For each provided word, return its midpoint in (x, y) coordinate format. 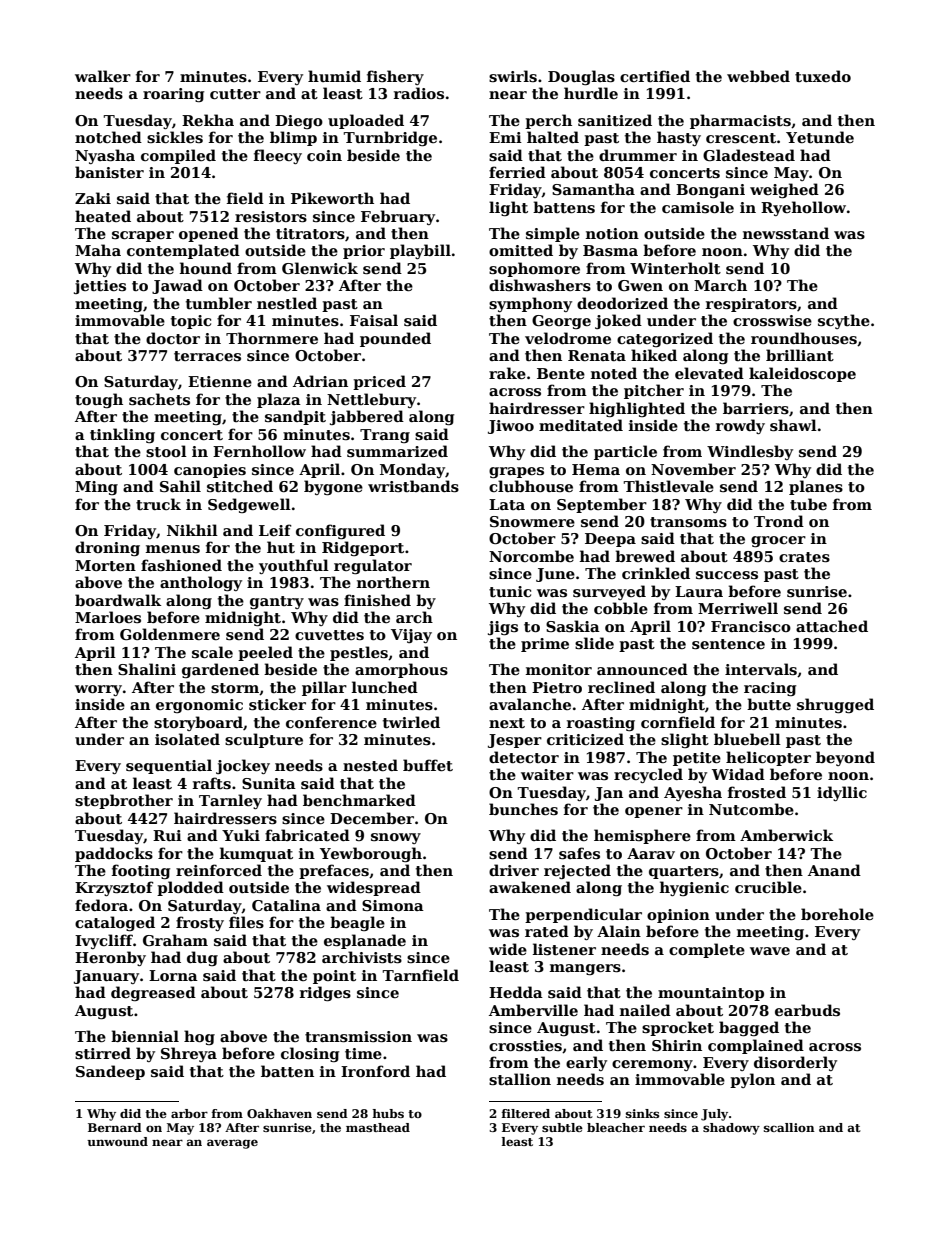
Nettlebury (371, 400)
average (232, 1144)
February (398, 217)
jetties (100, 287)
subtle (562, 1127)
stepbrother (124, 801)
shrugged (835, 705)
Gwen (640, 285)
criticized (585, 739)
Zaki (93, 198)
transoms (688, 522)
